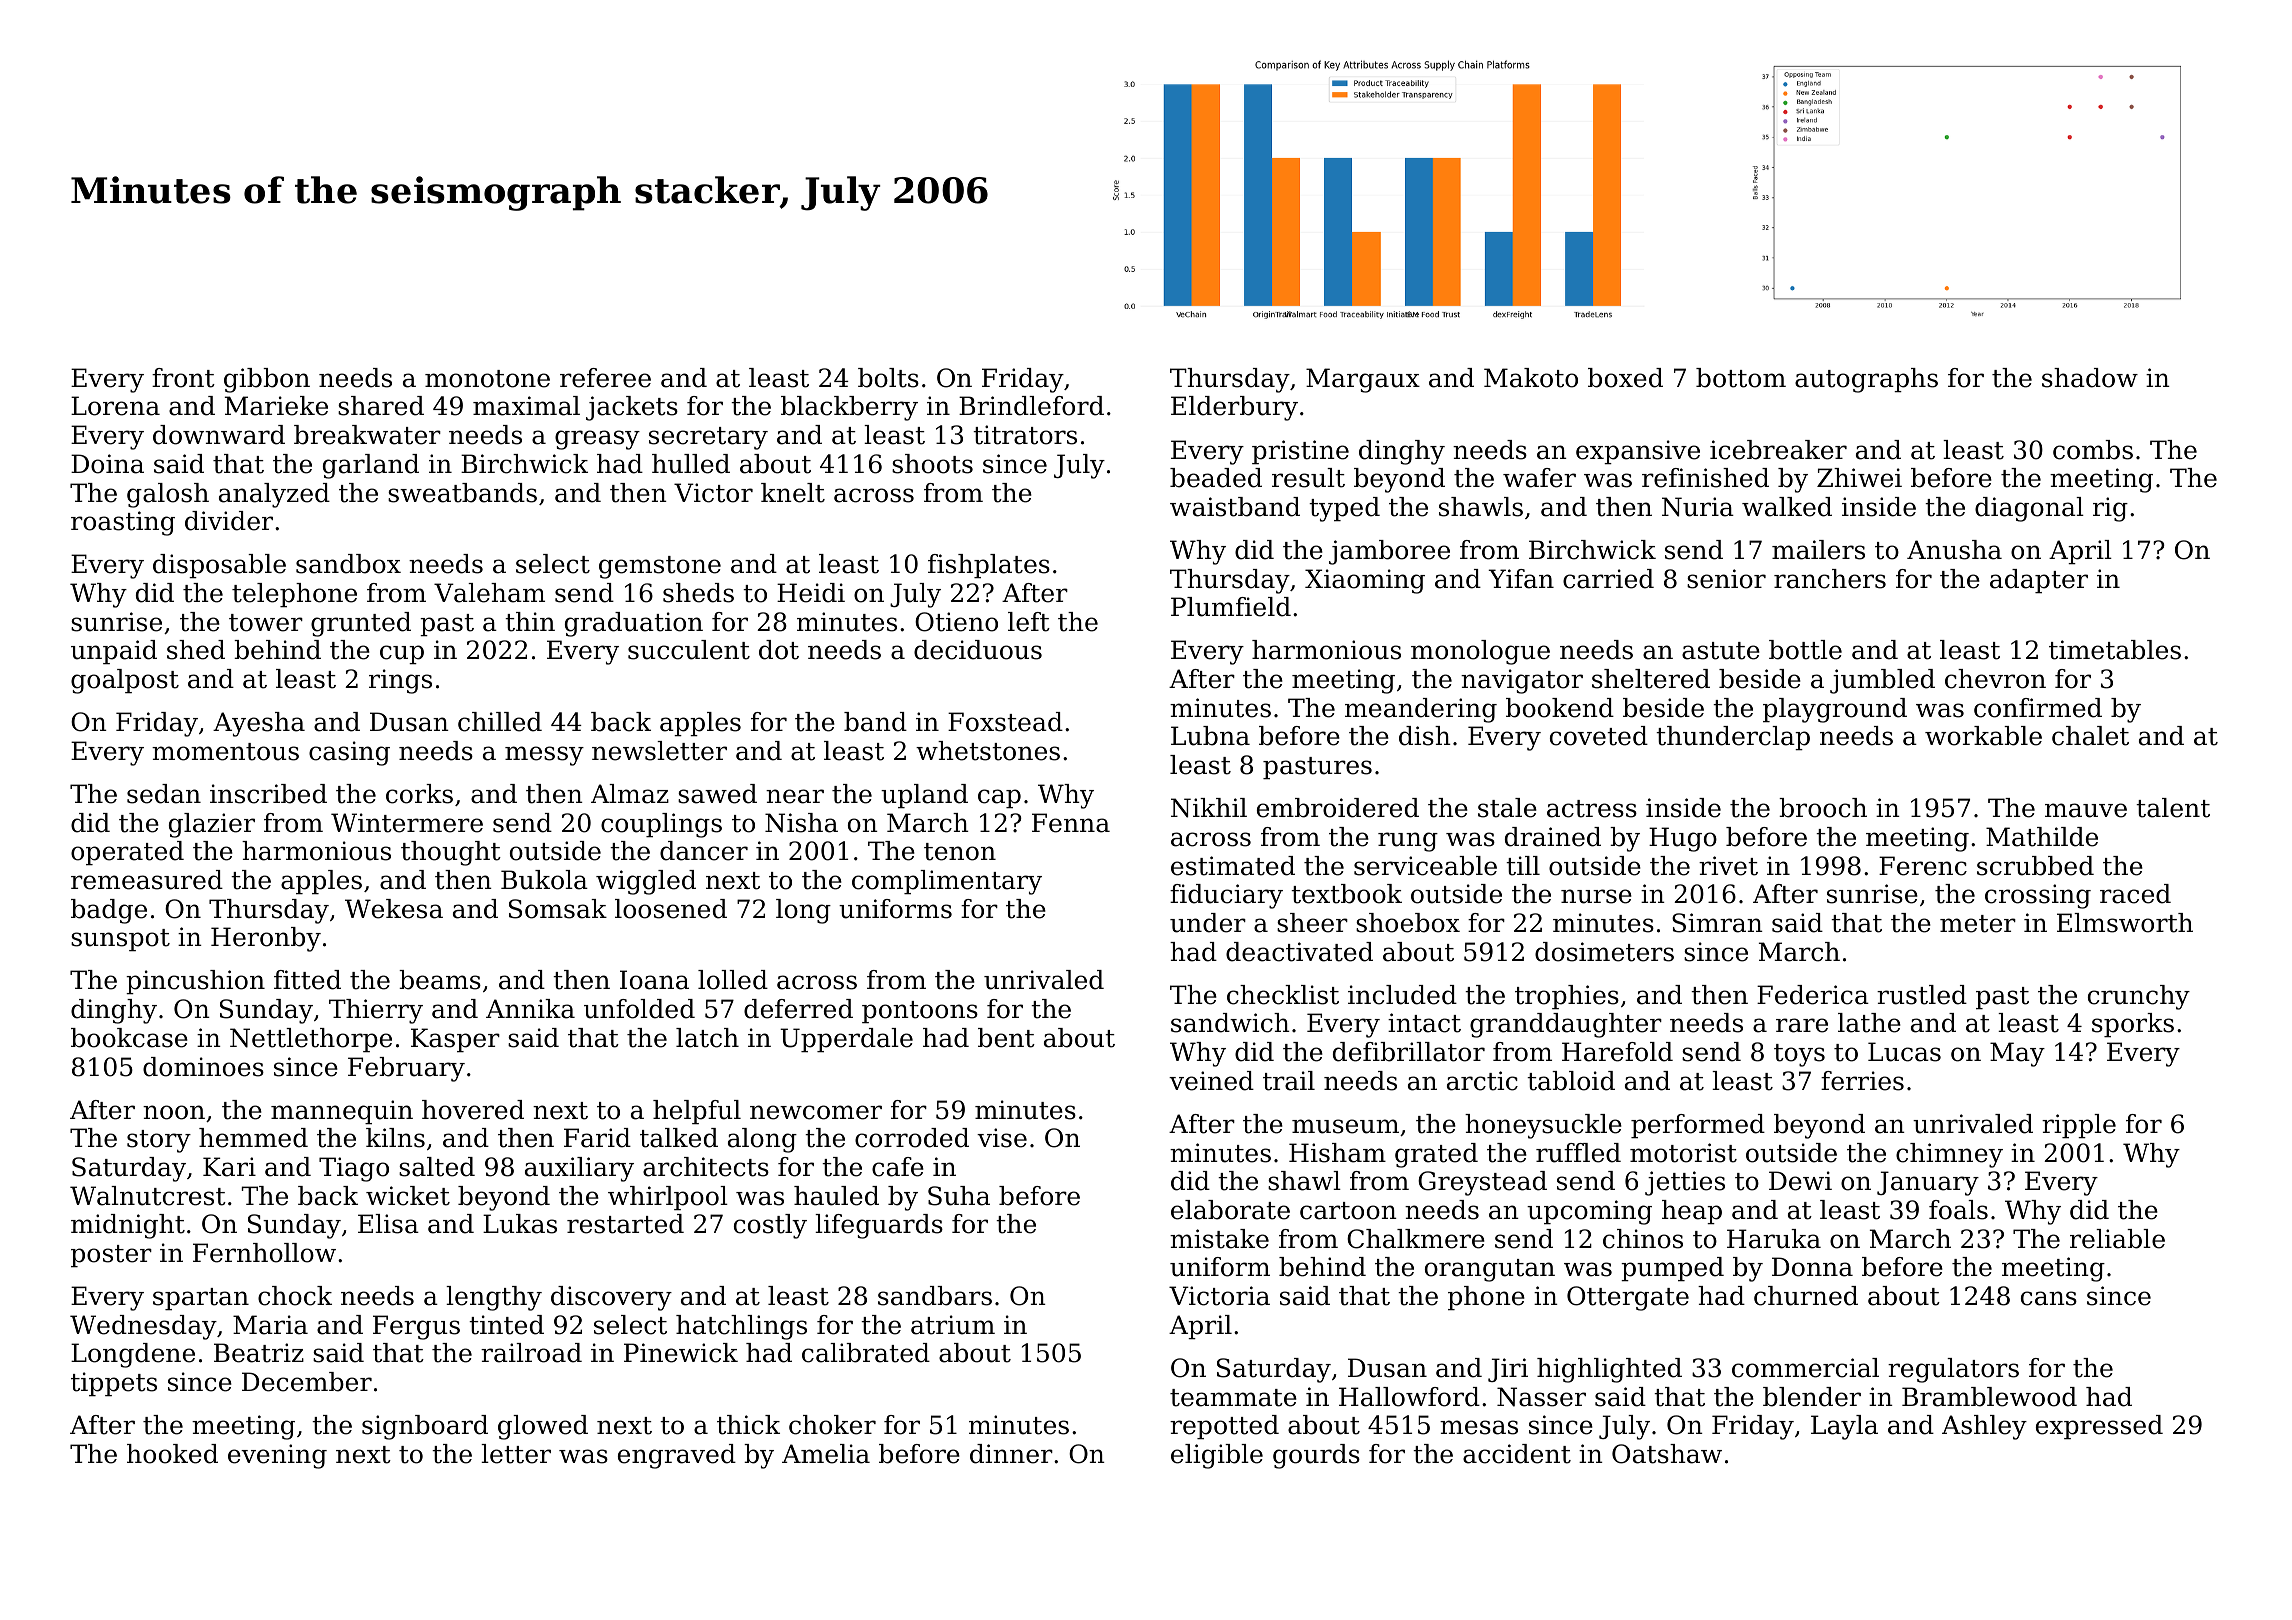 Image resolution: width=2292 pixels, height=1620 pixels. Describe the element at coordinates (959, 1196) in the page. I see `Suha` at that location.
